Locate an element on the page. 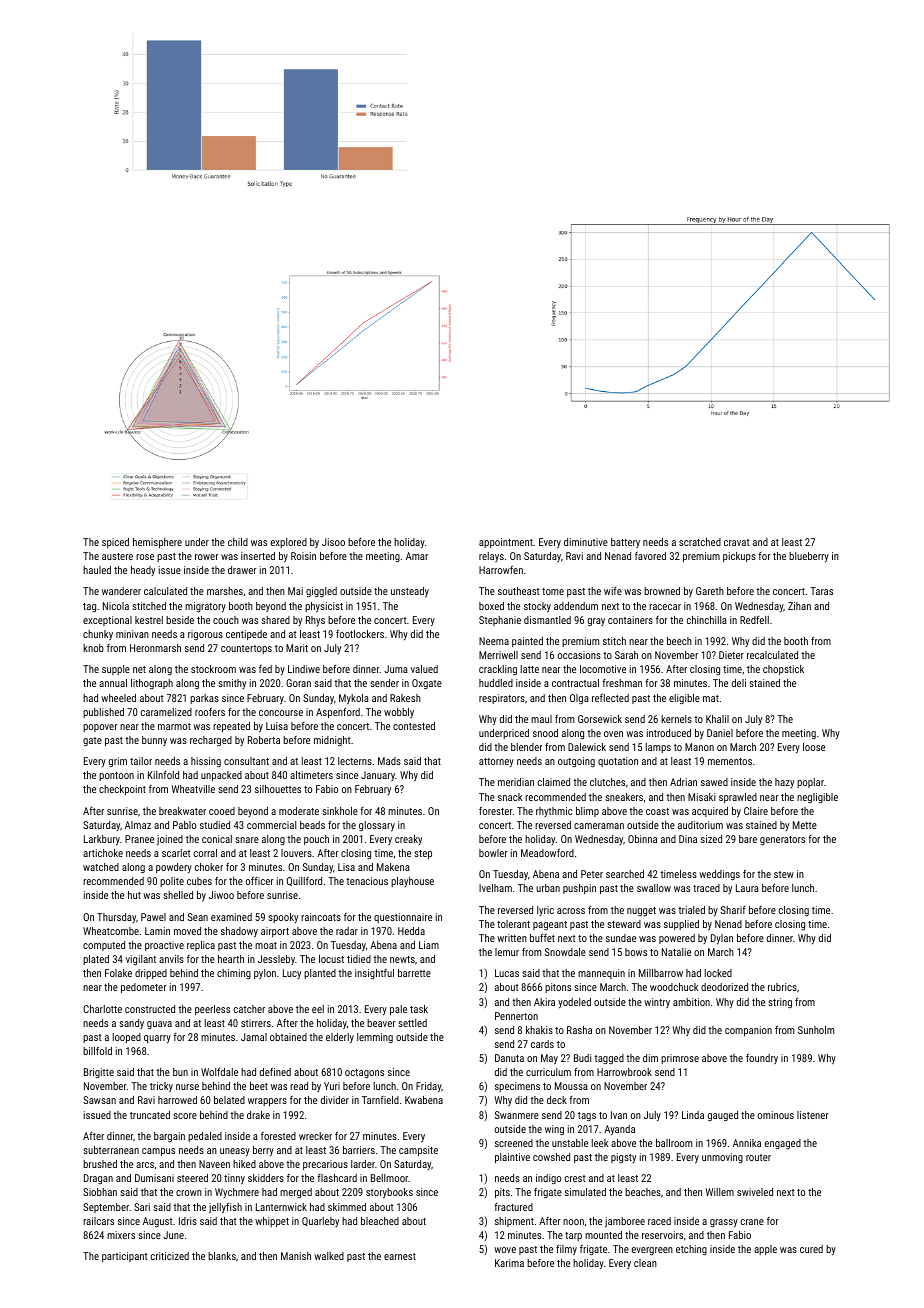 The width and height of the document is (924, 1308). reservoirs is located at coordinates (662, 1235).
